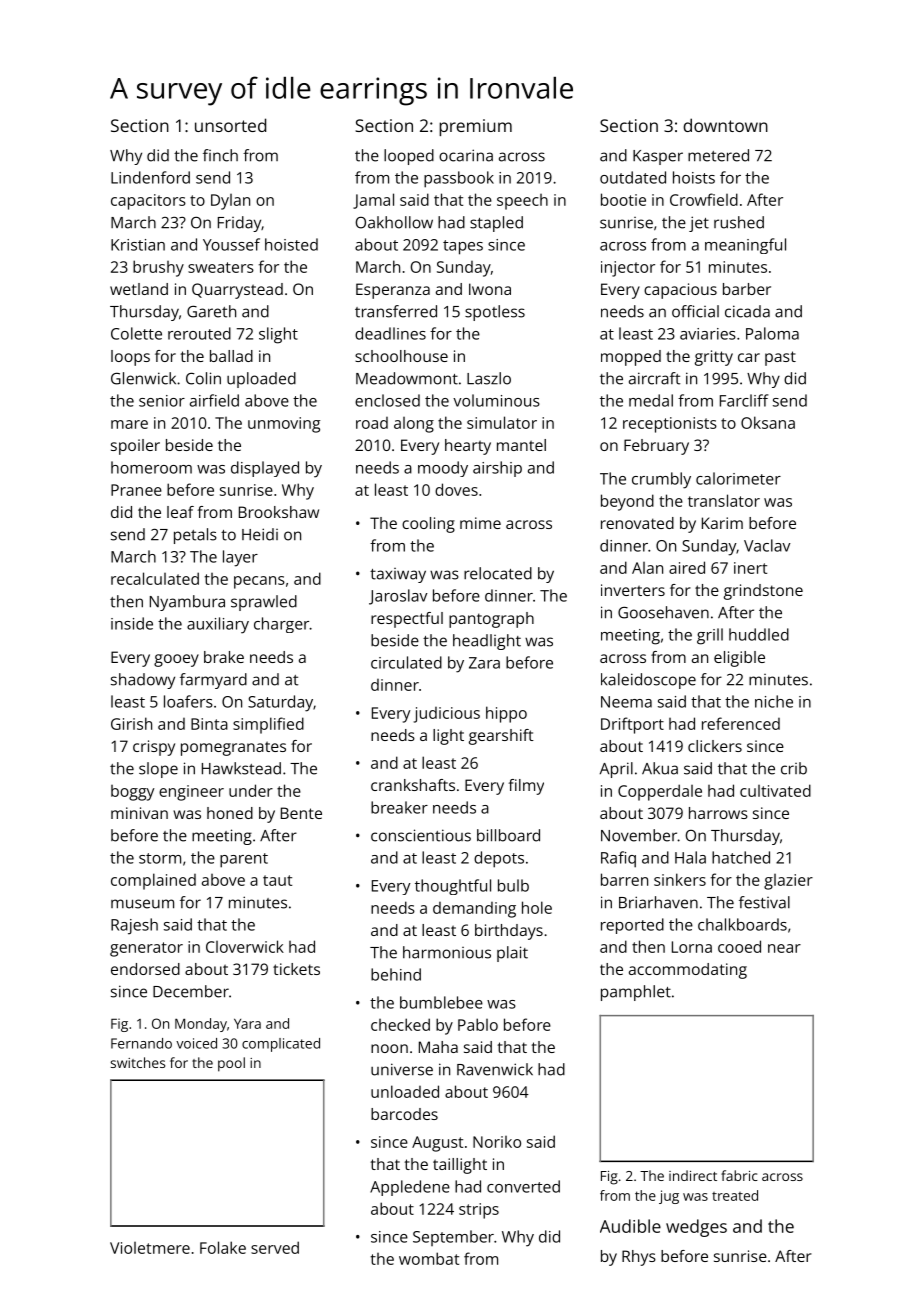 The image size is (924, 1308). I want to click on filmy, so click(526, 787).
